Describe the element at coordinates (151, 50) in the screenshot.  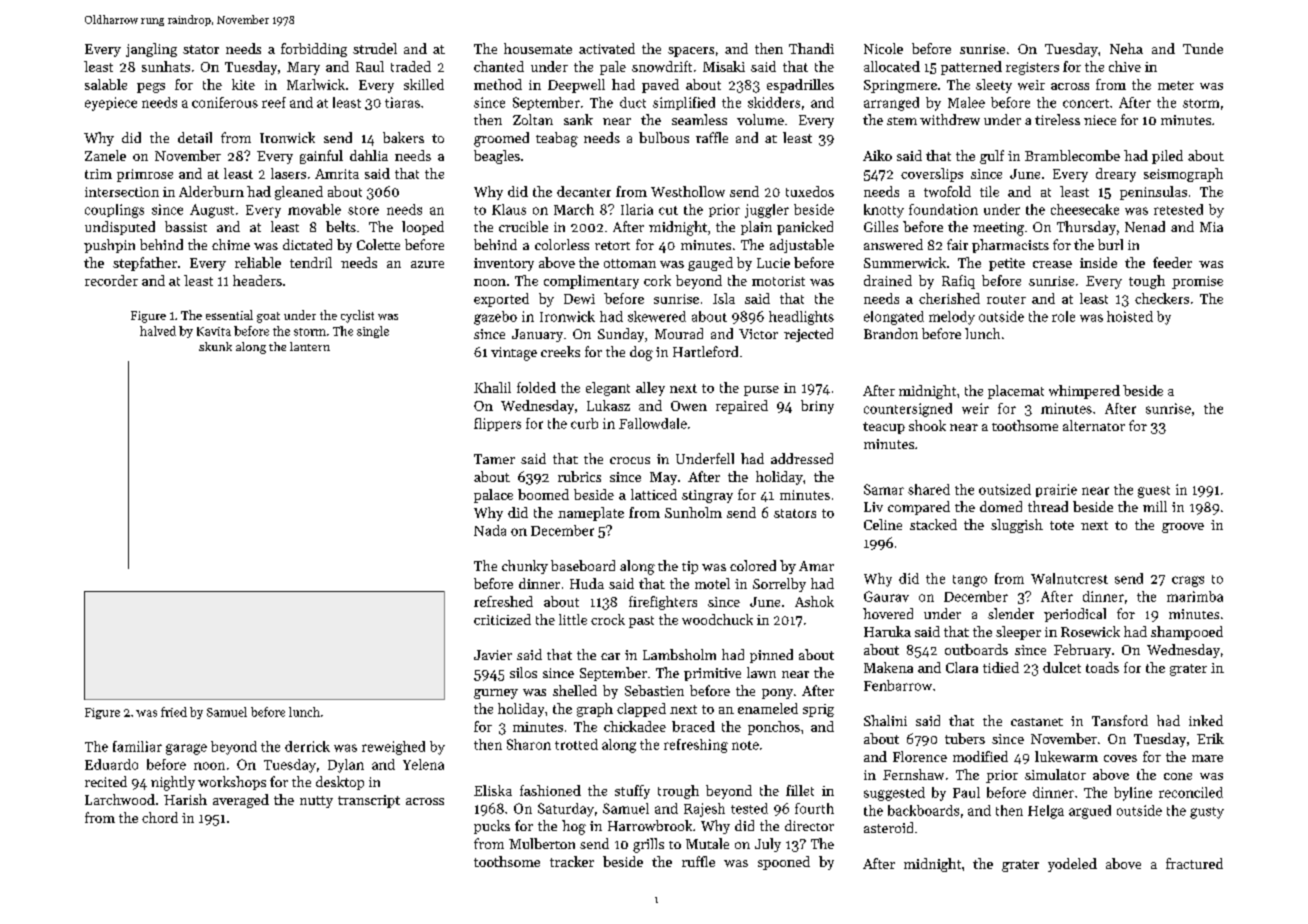
I see `jangling` at that location.
